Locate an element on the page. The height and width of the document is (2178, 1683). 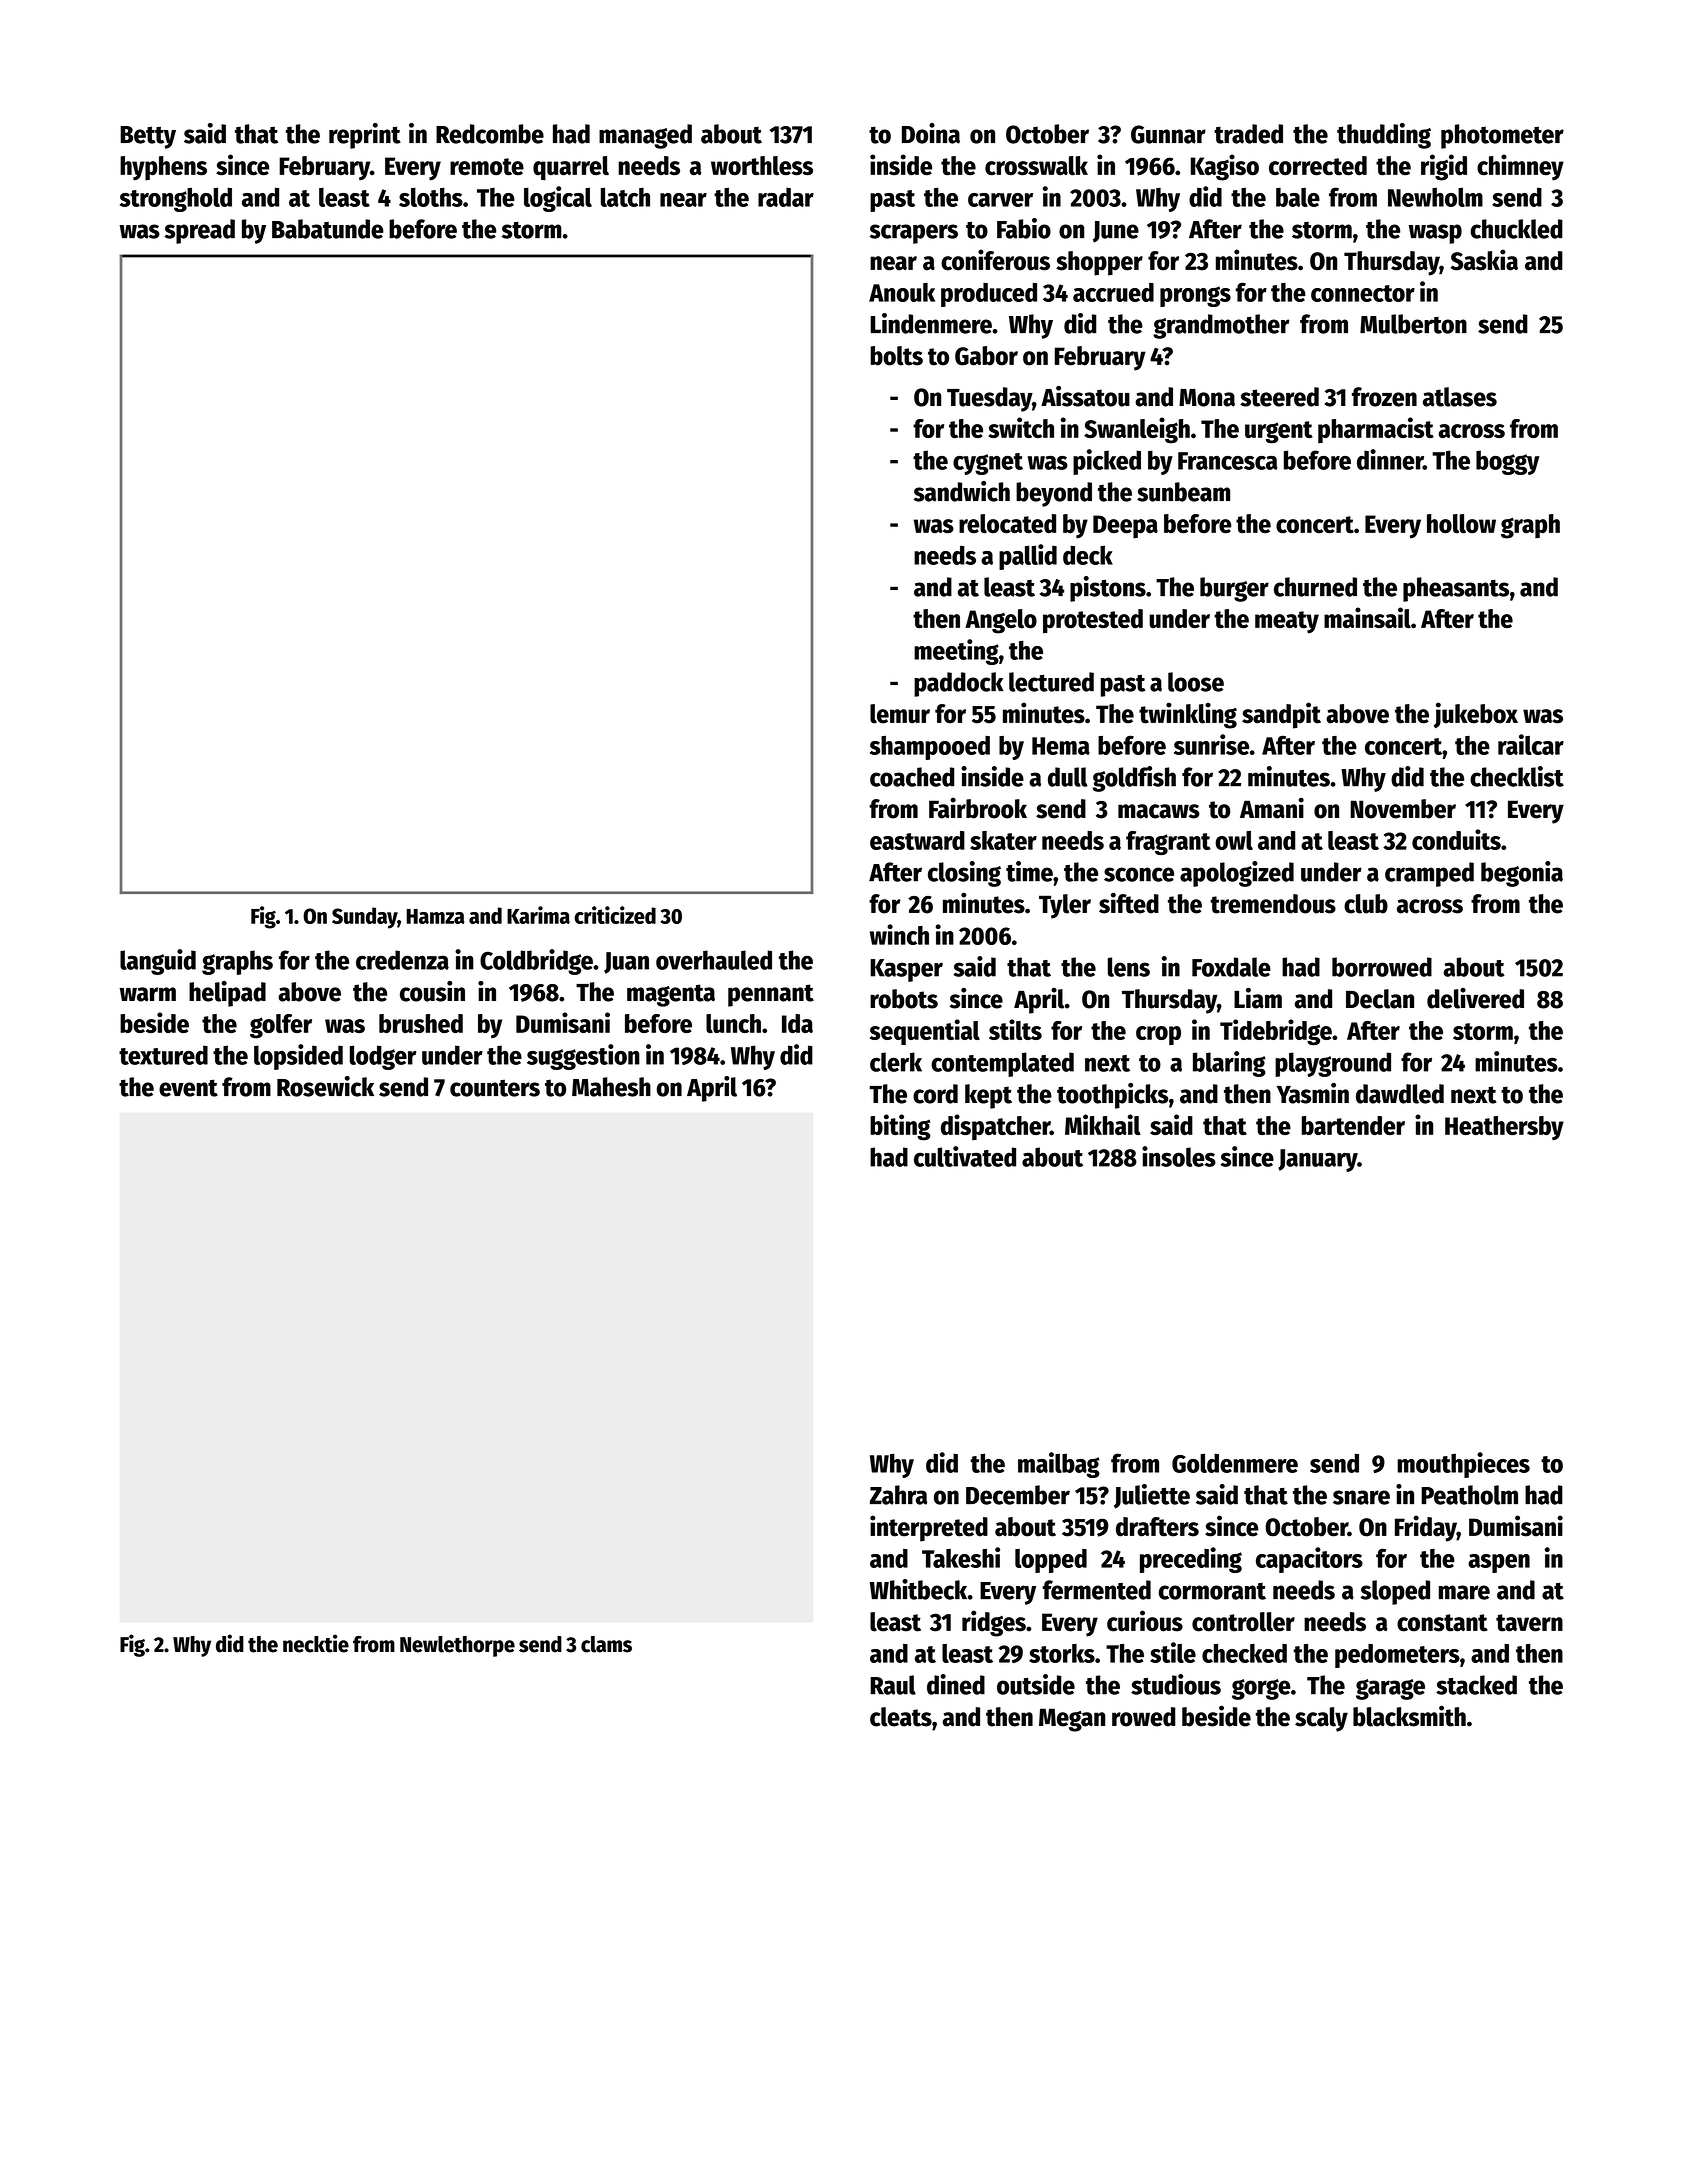
Sunday is located at coordinates (364, 918).
